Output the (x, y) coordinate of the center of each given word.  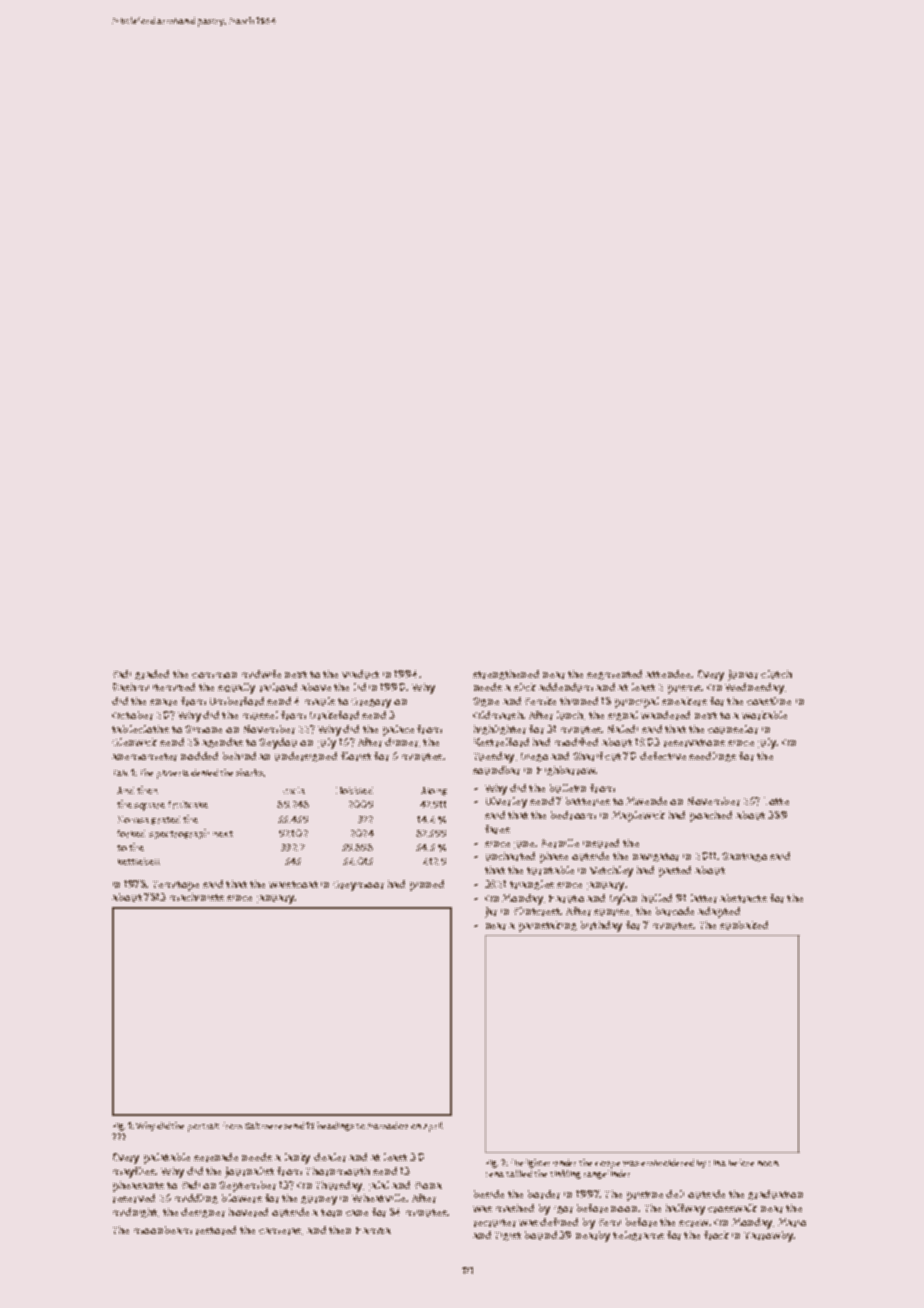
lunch (570, 715)
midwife (261, 674)
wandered (665, 715)
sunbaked (744, 925)
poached (711, 816)
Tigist (508, 1236)
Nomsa (133, 819)
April (433, 1127)
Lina (717, 1163)
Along (434, 791)
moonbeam (163, 1230)
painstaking (548, 926)
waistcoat (293, 884)
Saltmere (263, 1125)
